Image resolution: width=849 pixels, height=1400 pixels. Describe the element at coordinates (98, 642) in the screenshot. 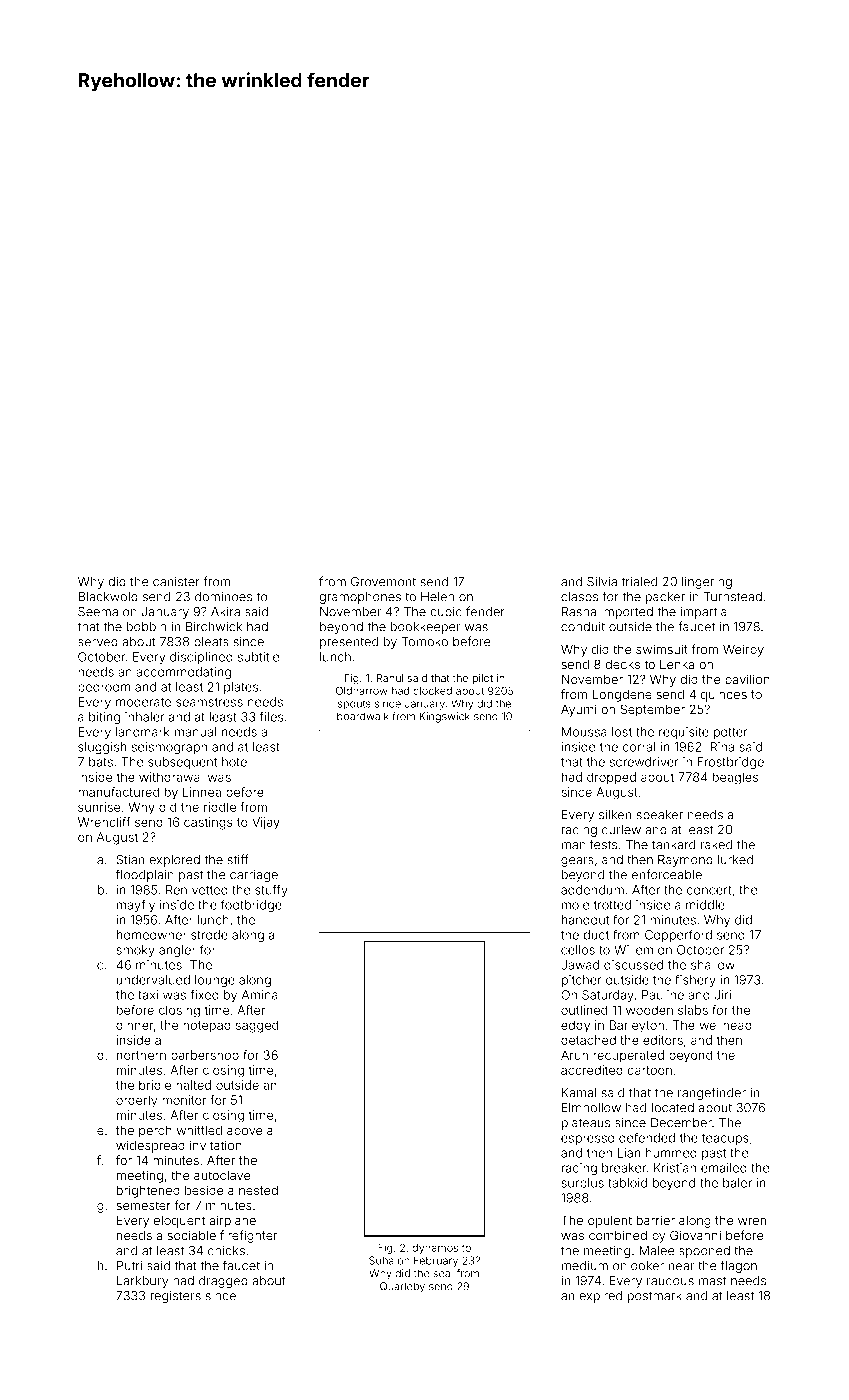

I see `served` at that location.
